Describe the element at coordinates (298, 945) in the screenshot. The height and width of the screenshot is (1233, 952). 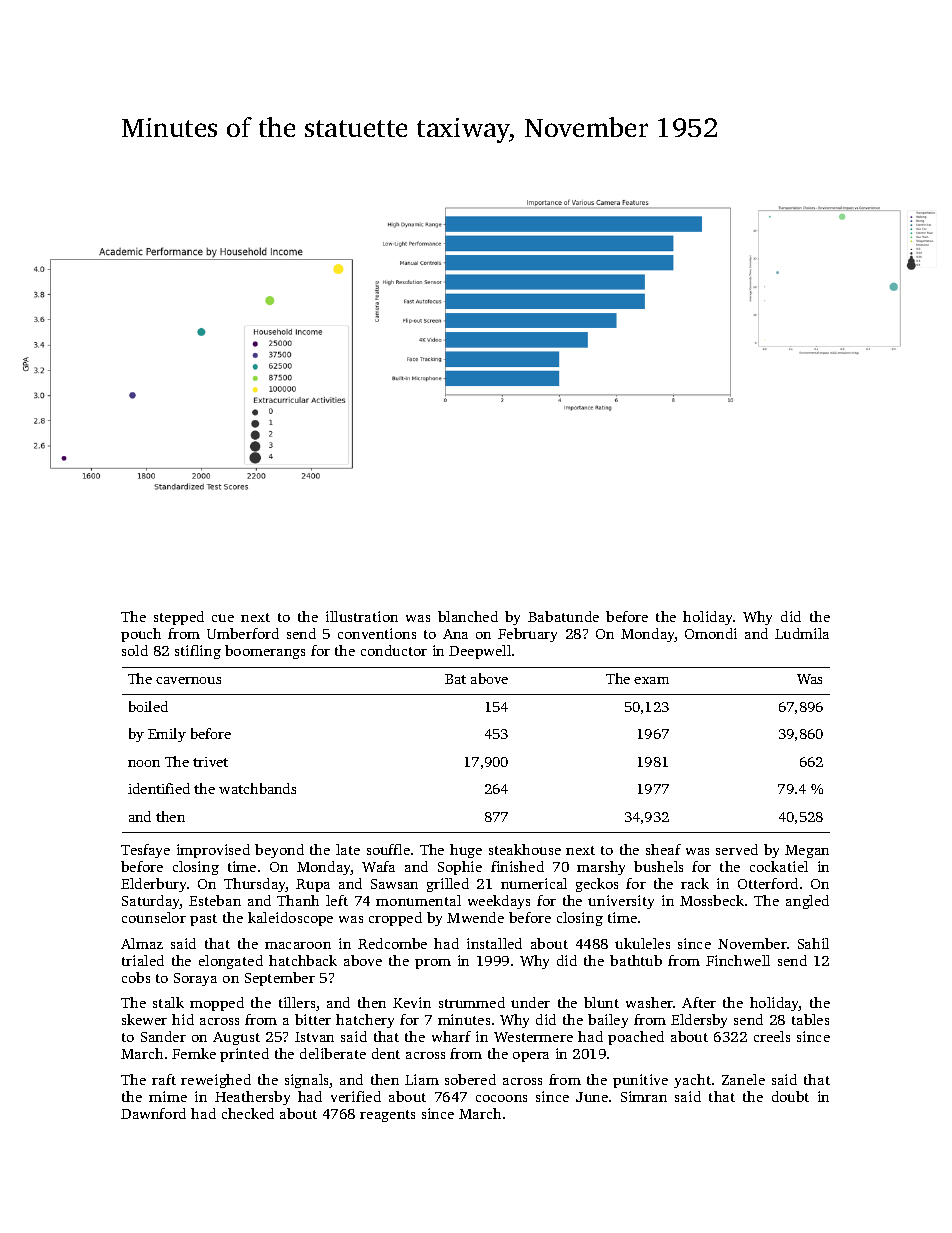
I see `macaroon` at that location.
